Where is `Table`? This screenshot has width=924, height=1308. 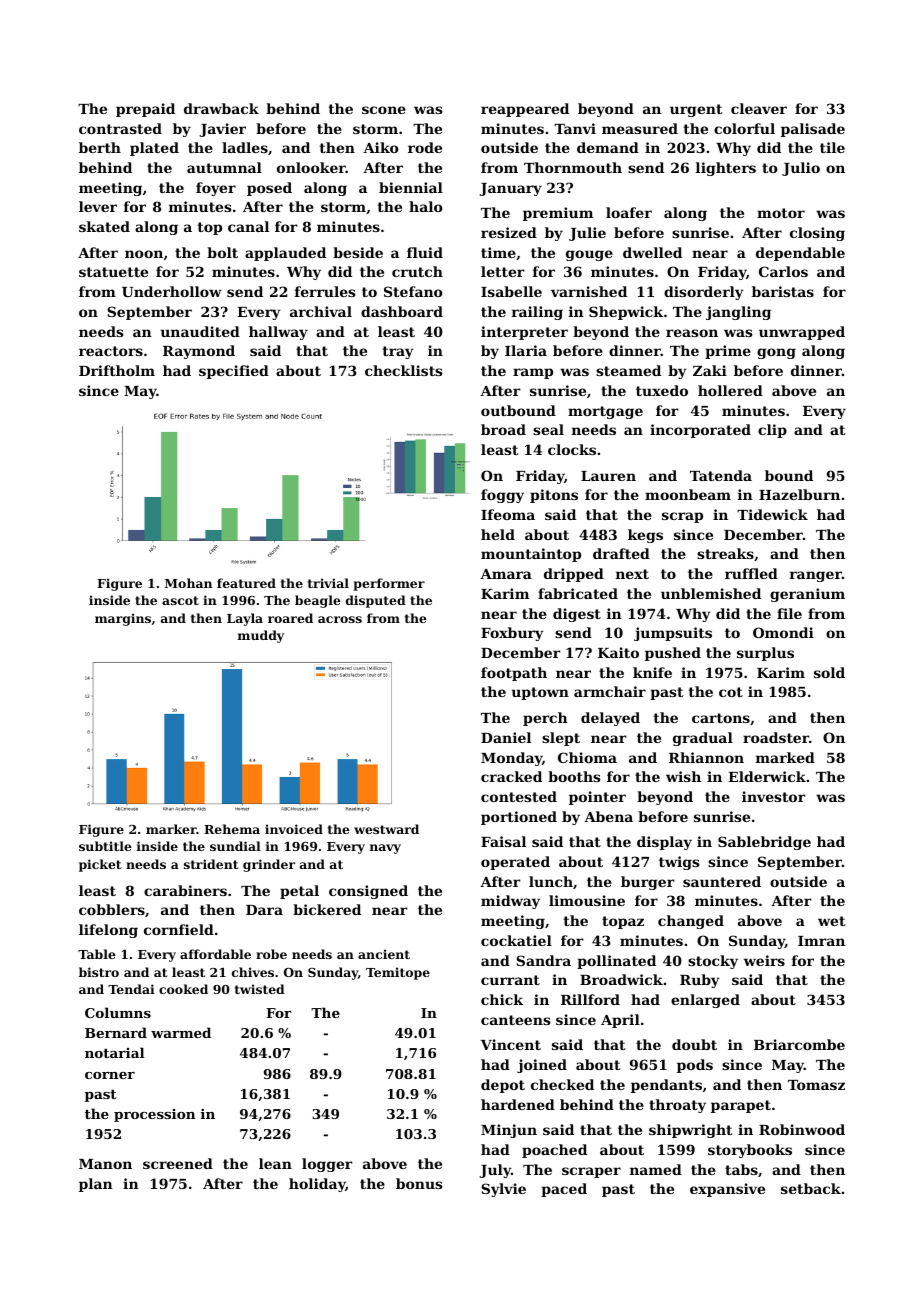
Table is located at coordinates (96, 954).
